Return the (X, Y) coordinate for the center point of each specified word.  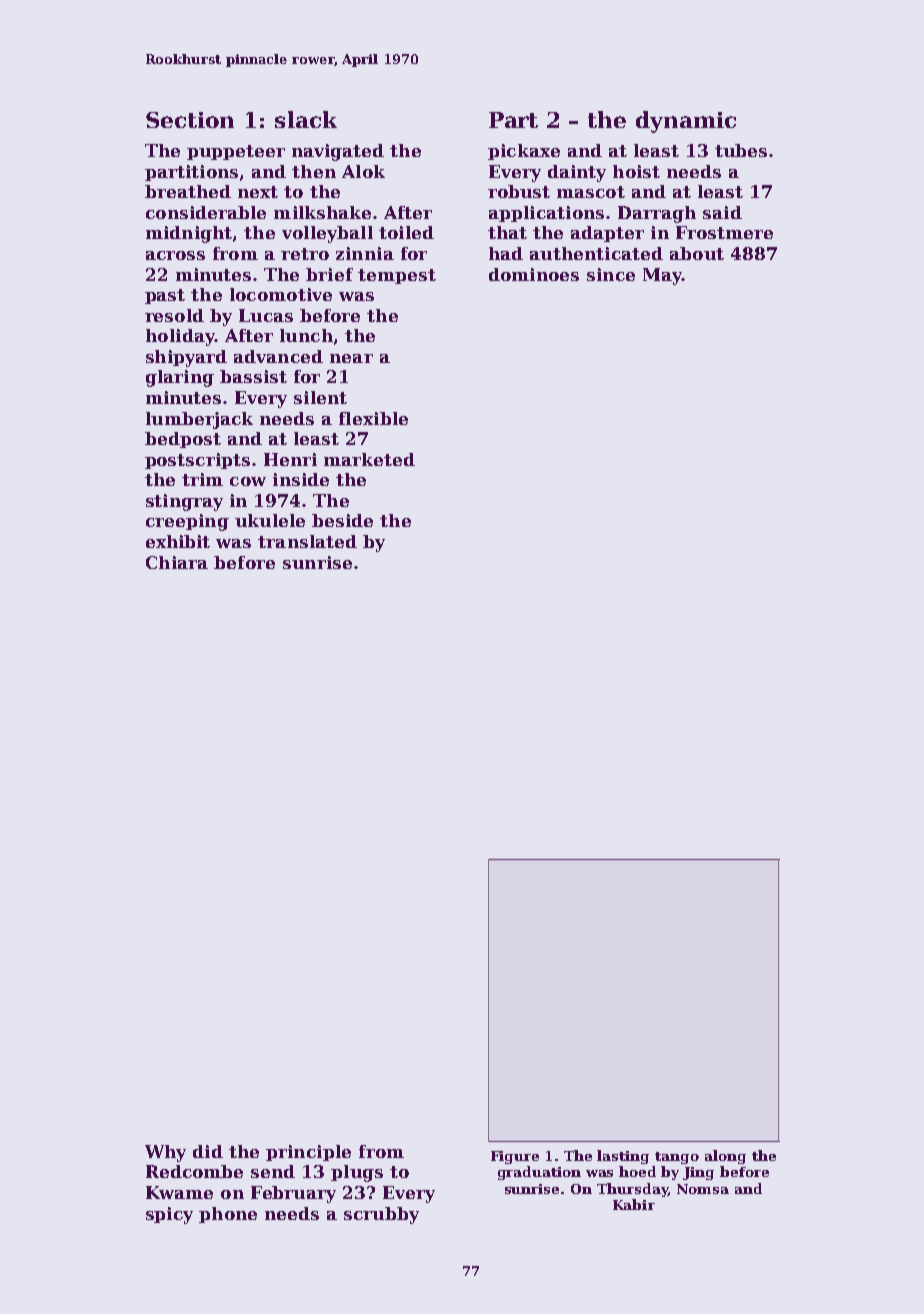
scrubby (381, 1215)
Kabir (634, 1204)
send (273, 1171)
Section (190, 120)
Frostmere (724, 232)
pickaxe (524, 152)
